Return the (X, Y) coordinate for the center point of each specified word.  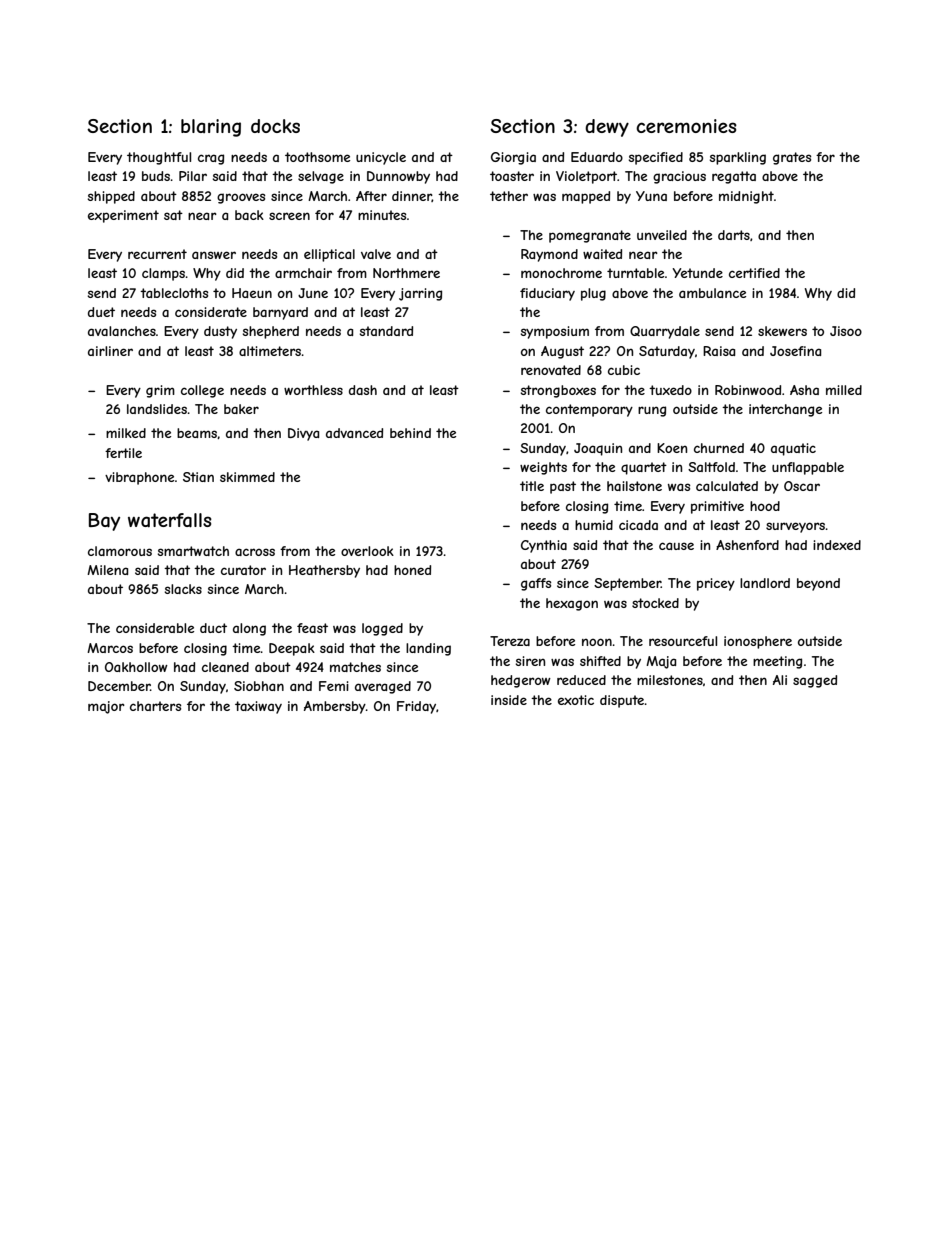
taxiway (258, 707)
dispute (622, 701)
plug (593, 294)
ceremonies (686, 126)
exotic (576, 700)
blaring (211, 128)
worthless (313, 390)
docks (275, 126)
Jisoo (846, 331)
